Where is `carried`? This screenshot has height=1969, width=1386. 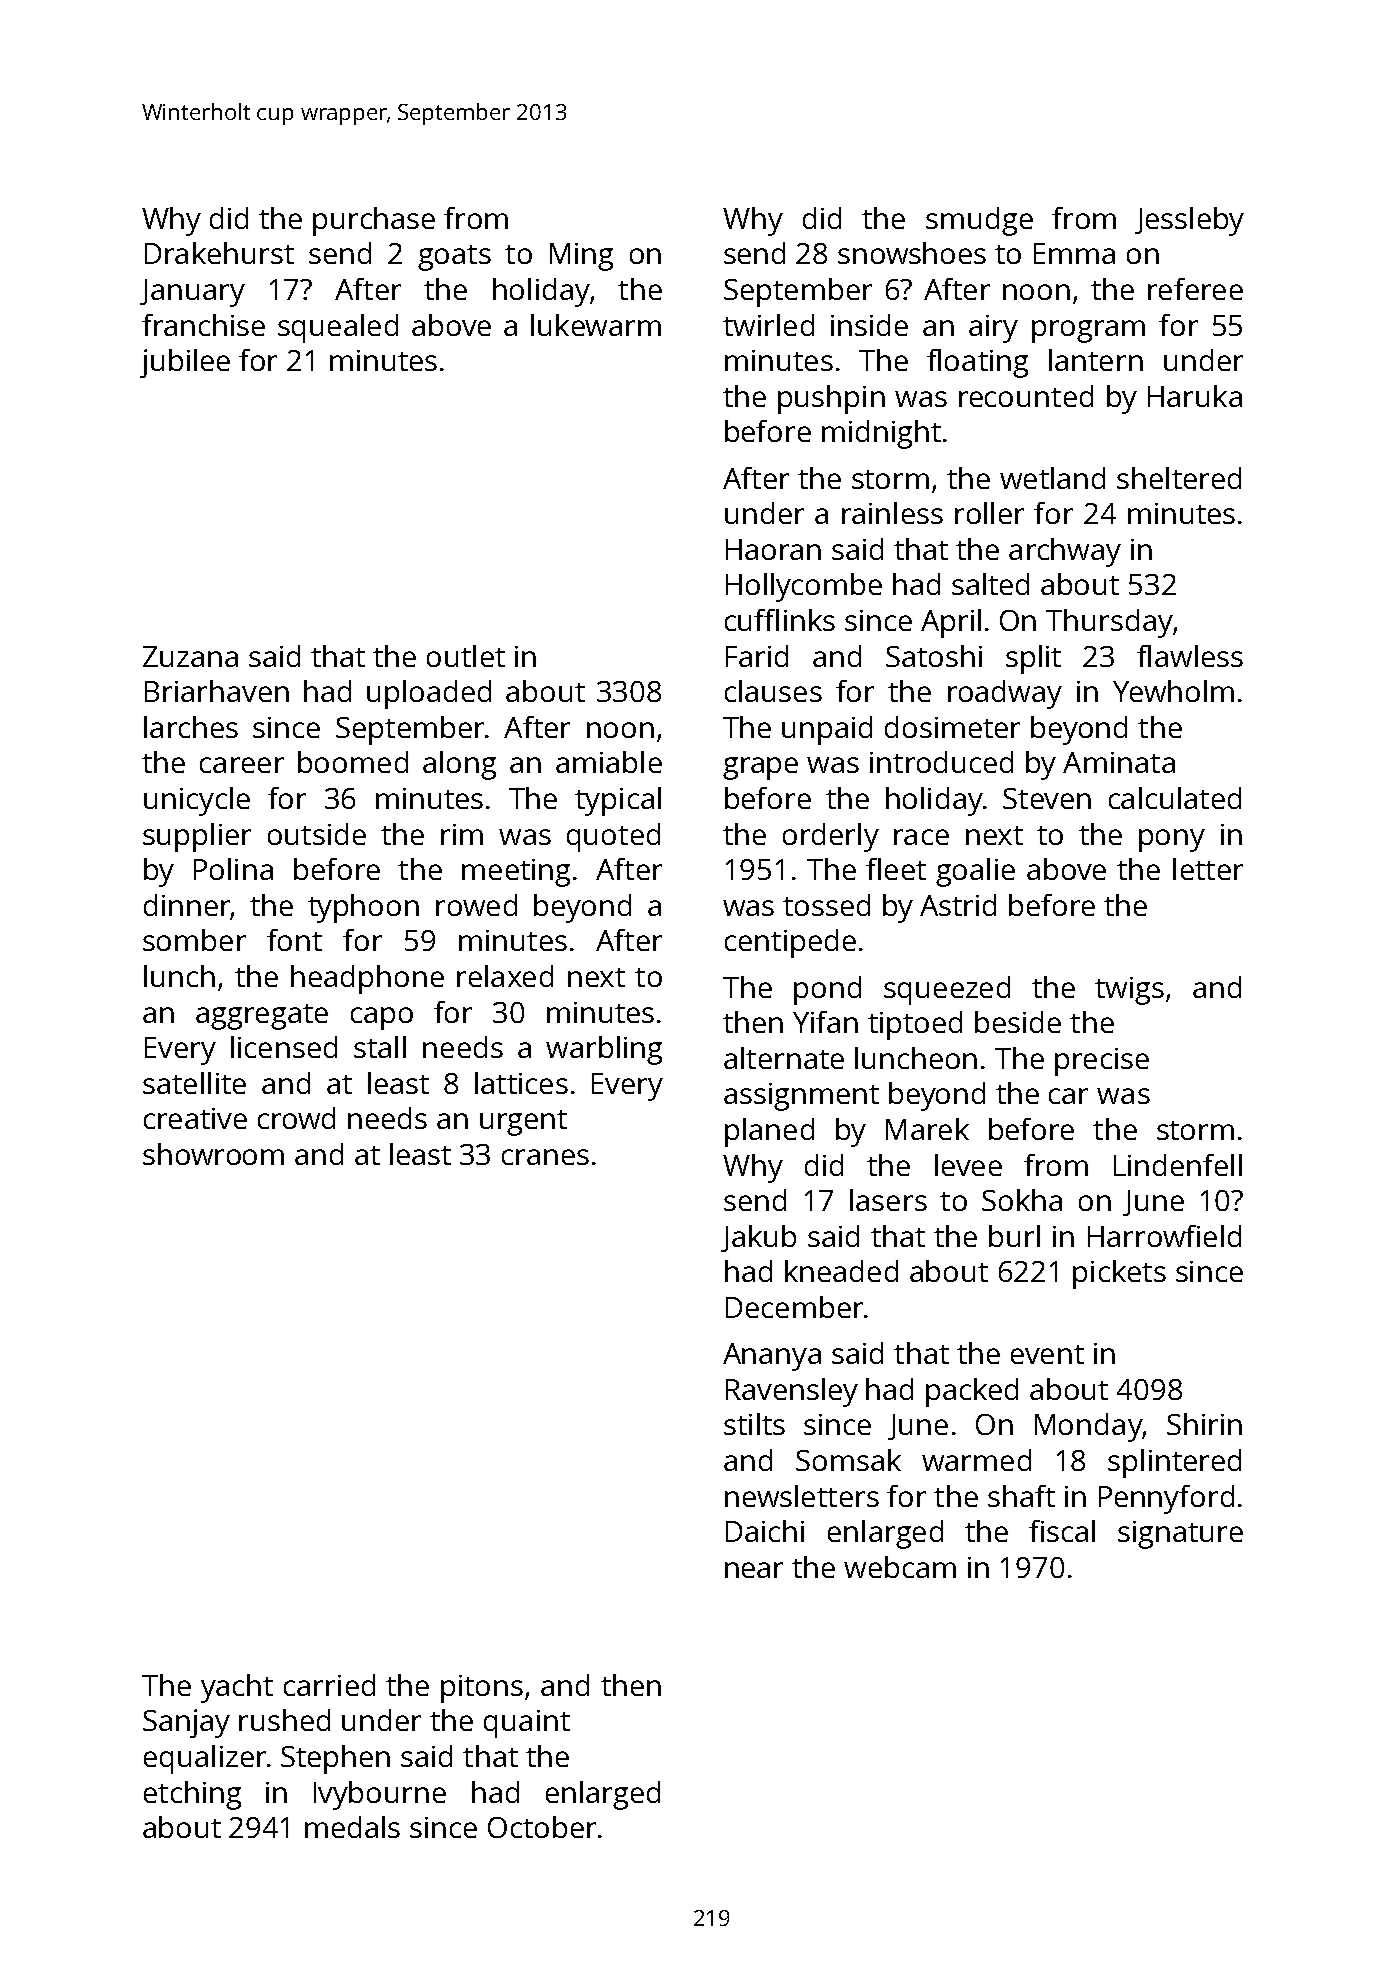
carried is located at coordinates (329, 1685).
